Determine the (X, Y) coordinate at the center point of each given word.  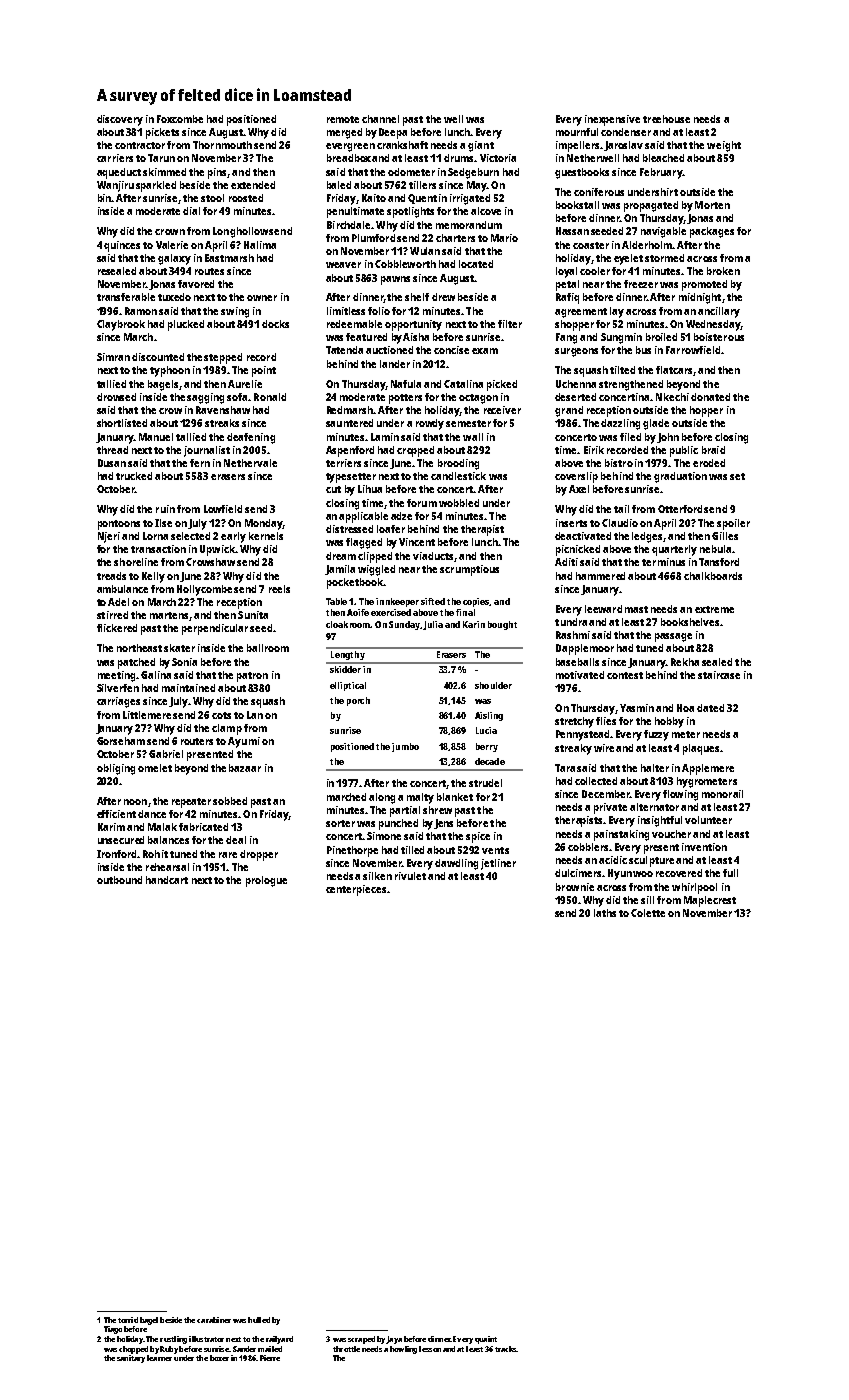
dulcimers (579, 873)
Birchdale (348, 225)
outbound (119, 880)
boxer (219, 1358)
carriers (115, 158)
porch (358, 701)
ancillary (719, 312)
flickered (117, 628)
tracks (505, 1349)
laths (605, 913)
